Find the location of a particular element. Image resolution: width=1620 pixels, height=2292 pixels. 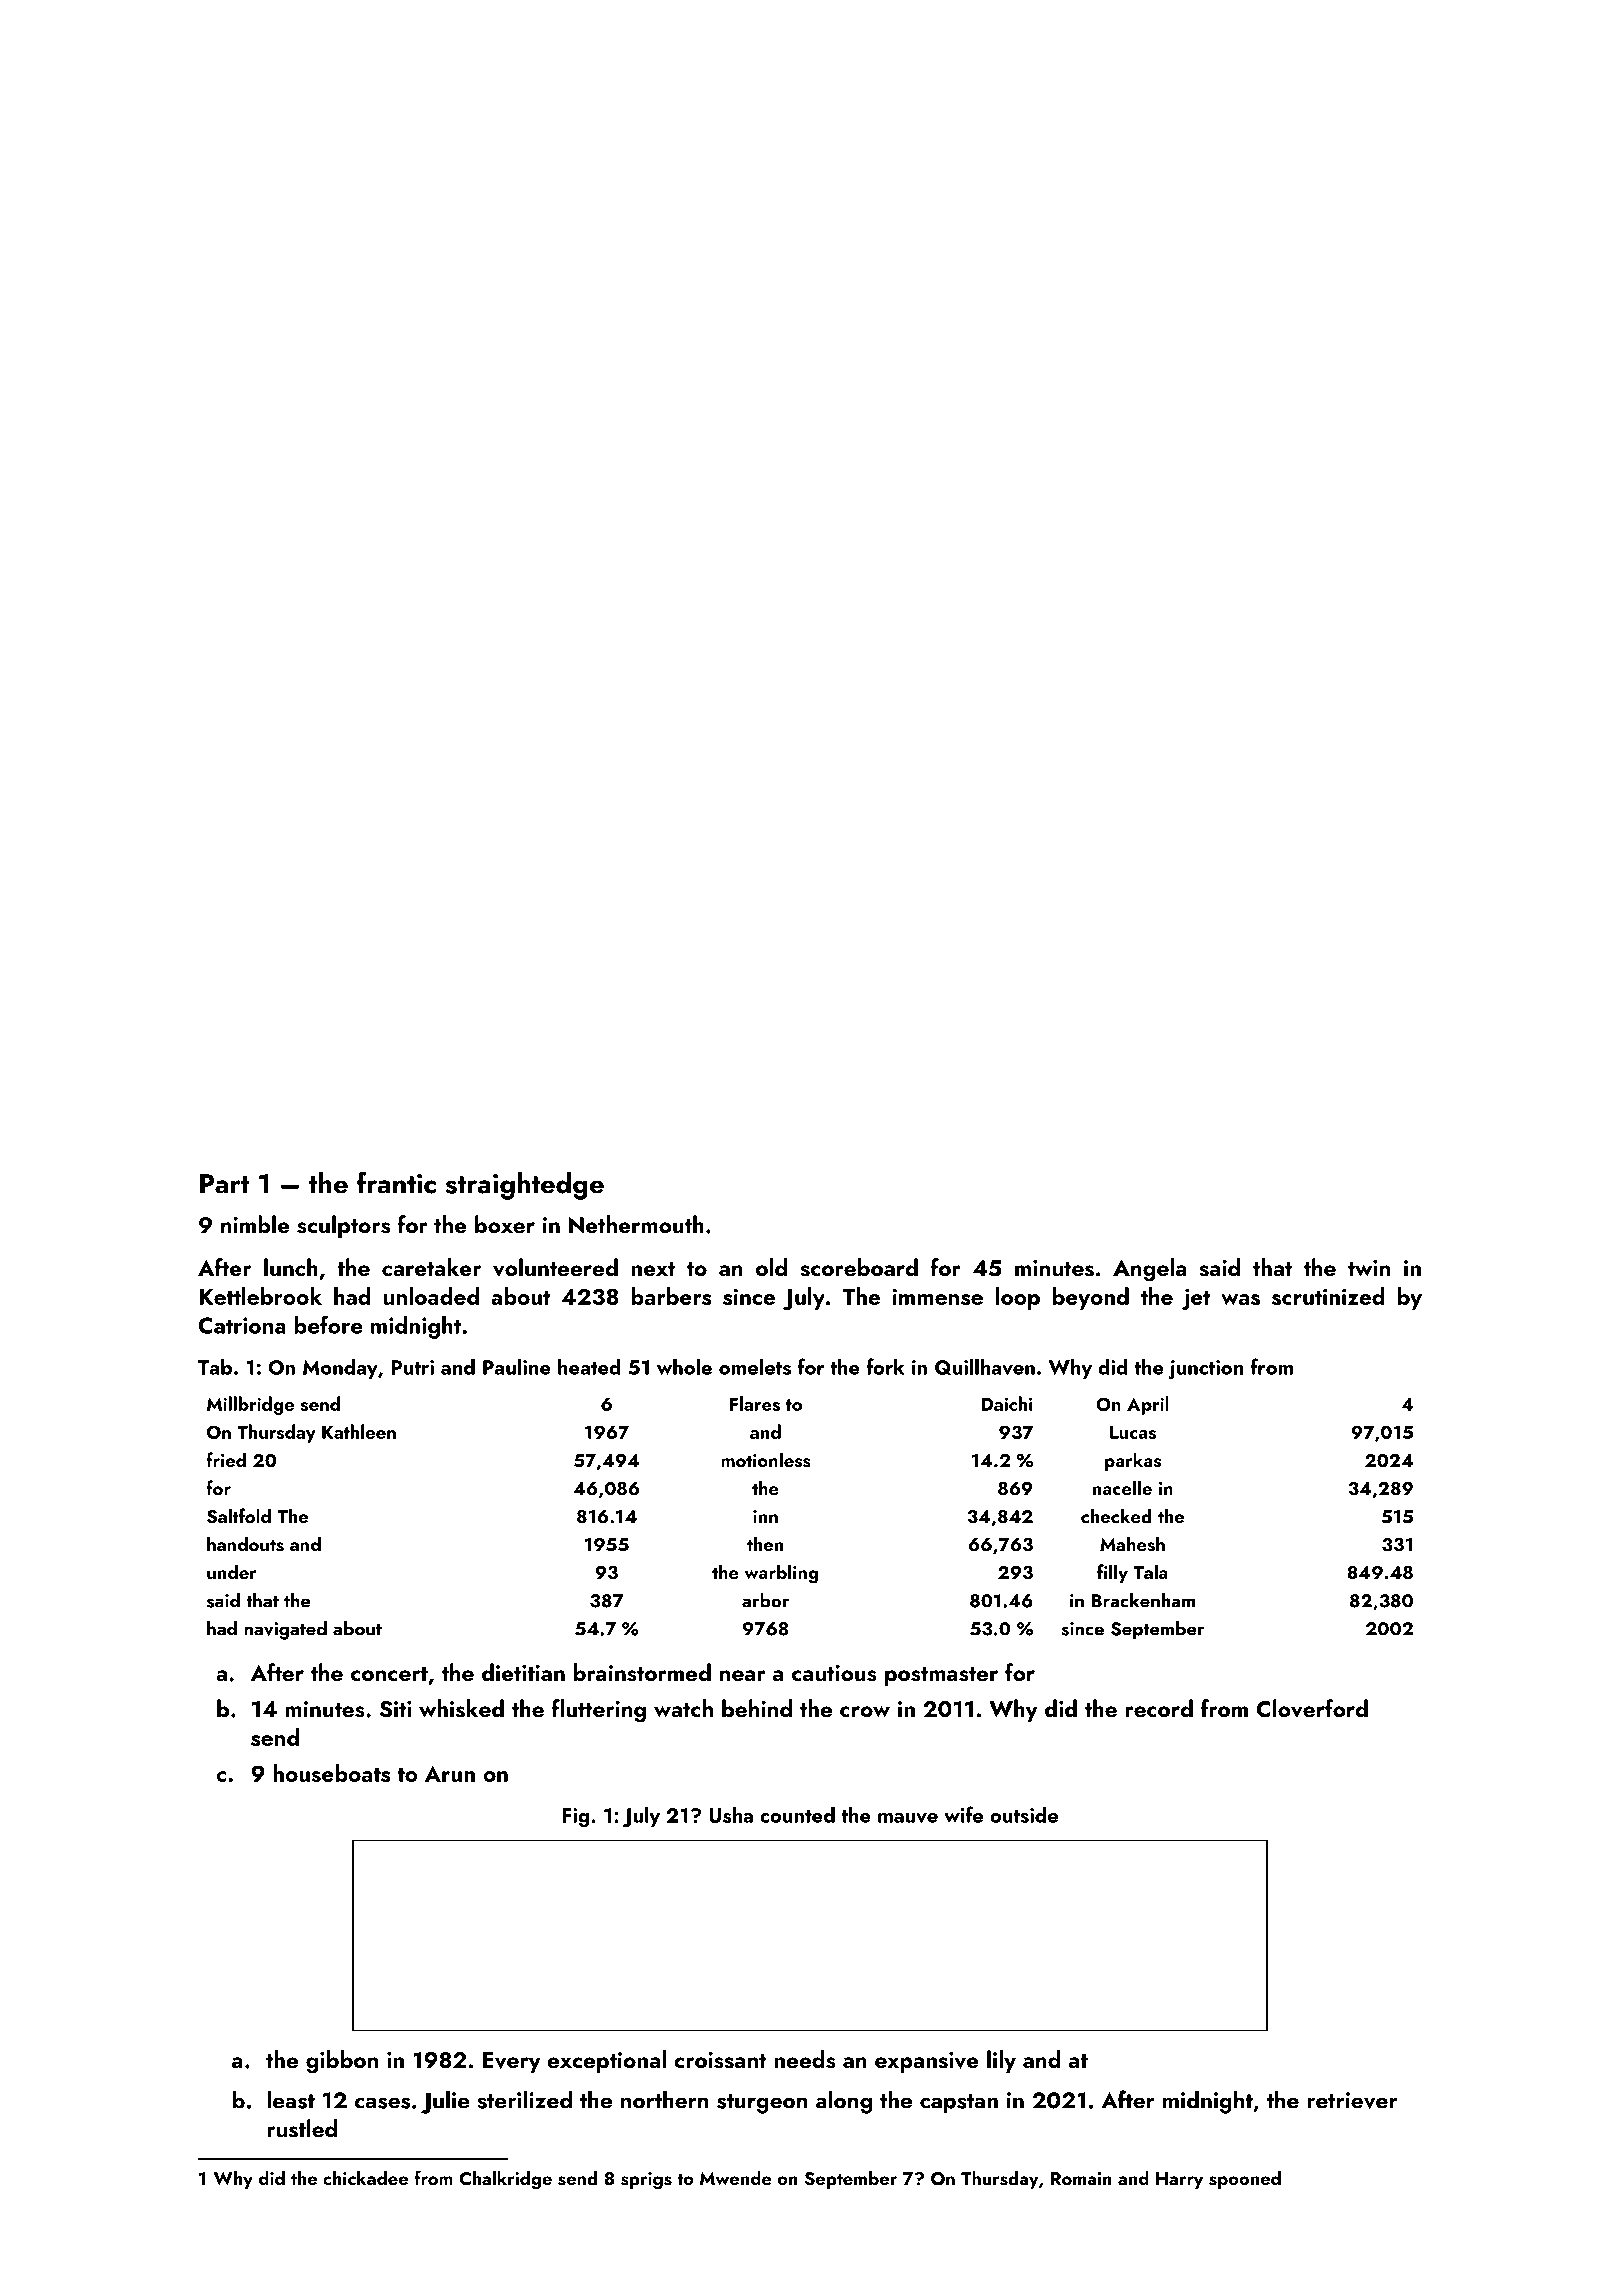

junction is located at coordinates (1205, 1369).
